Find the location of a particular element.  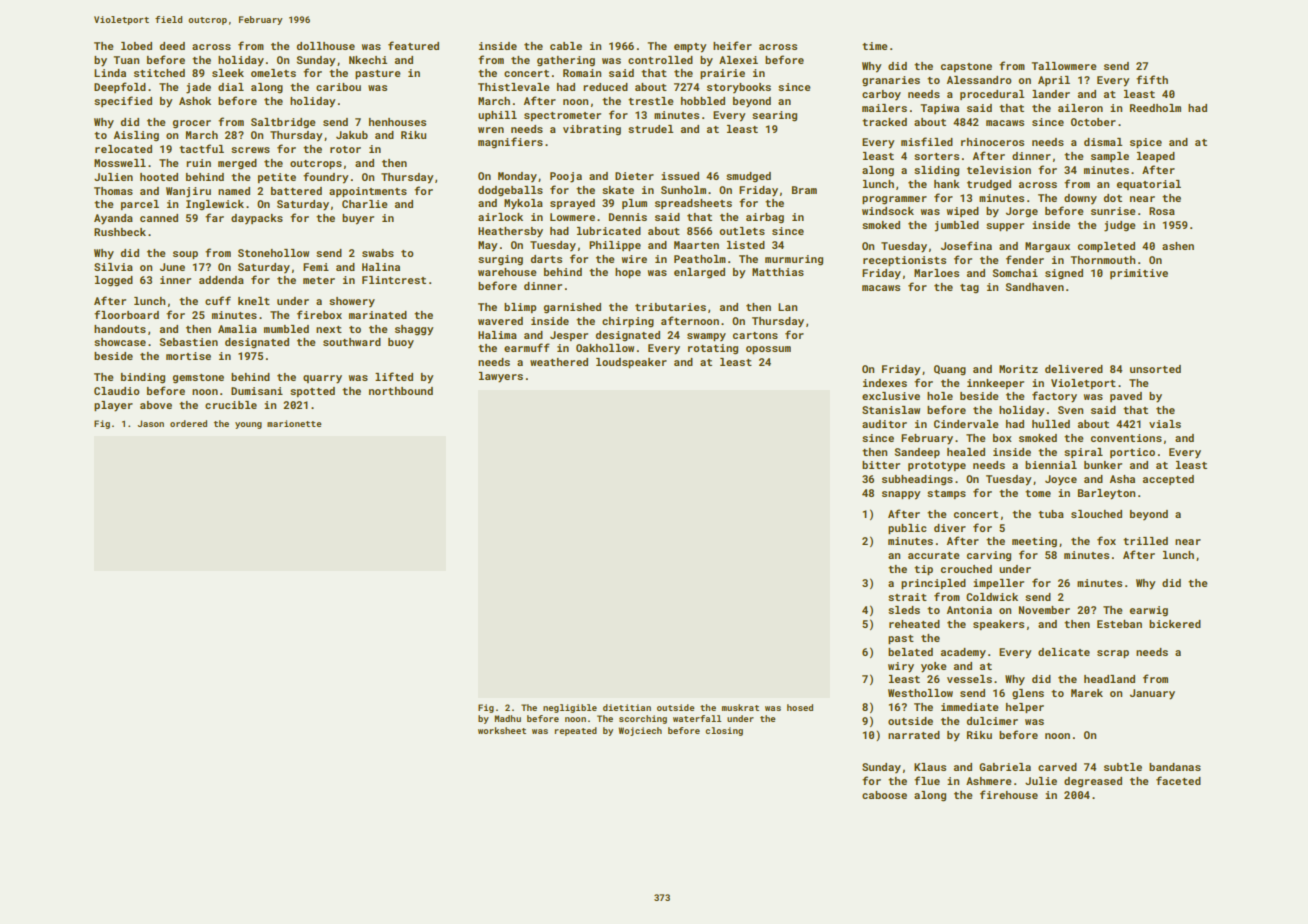

public is located at coordinates (907, 529).
